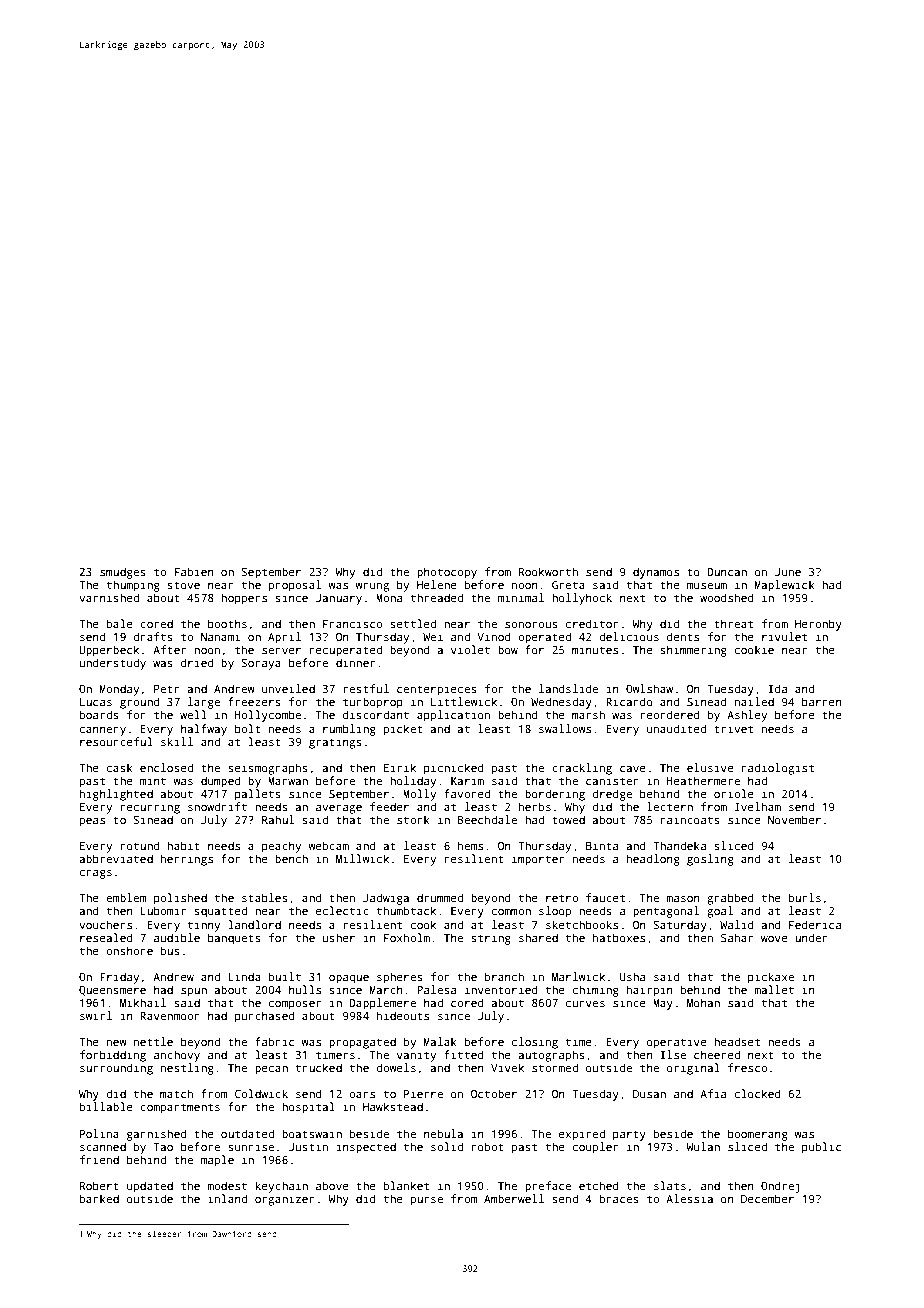  What do you see at coordinates (470, 649) in the screenshot?
I see `violet` at bounding box center [470, 649].
